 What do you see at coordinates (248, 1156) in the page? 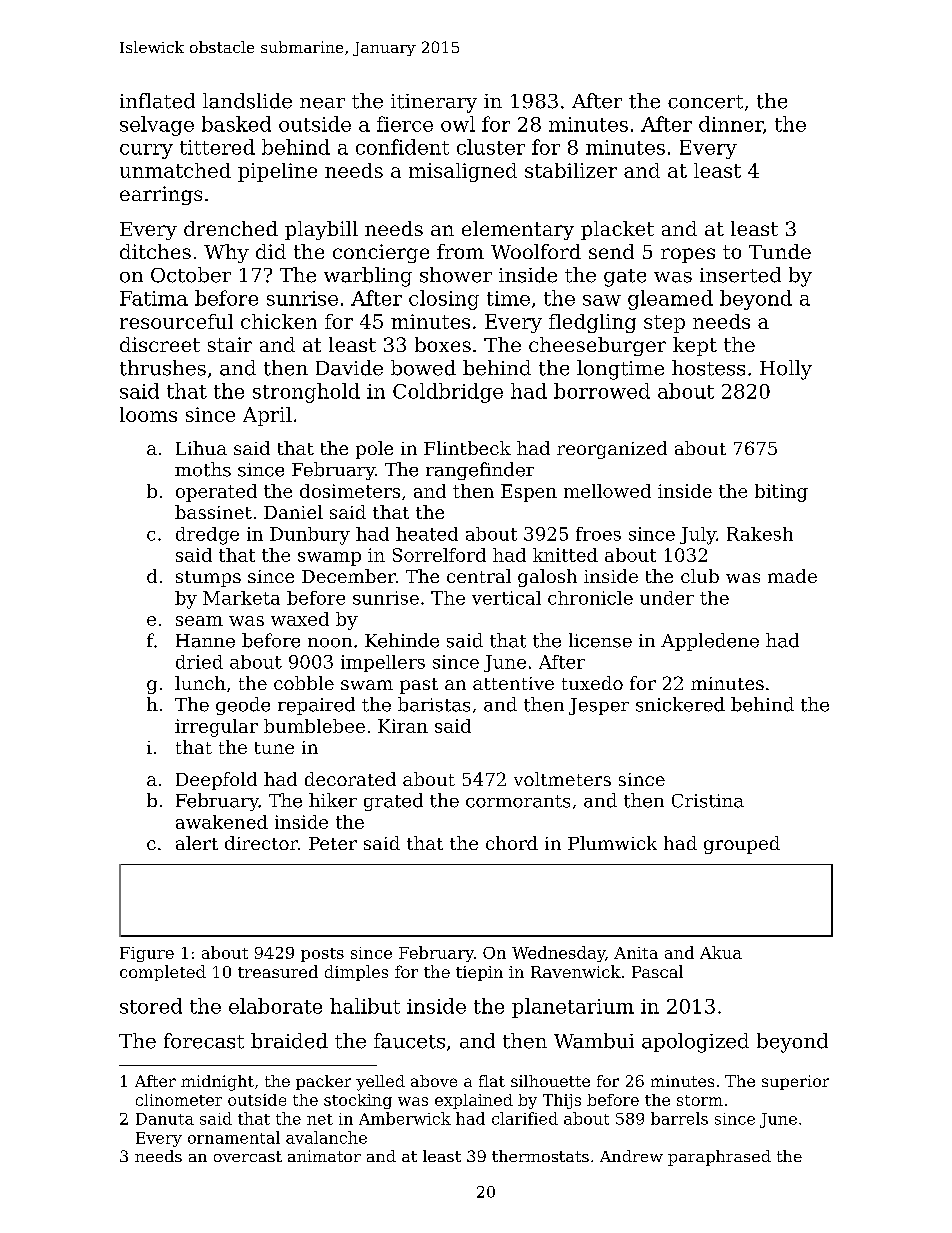
I see `overcast` at bounding box center [248, 1156].
